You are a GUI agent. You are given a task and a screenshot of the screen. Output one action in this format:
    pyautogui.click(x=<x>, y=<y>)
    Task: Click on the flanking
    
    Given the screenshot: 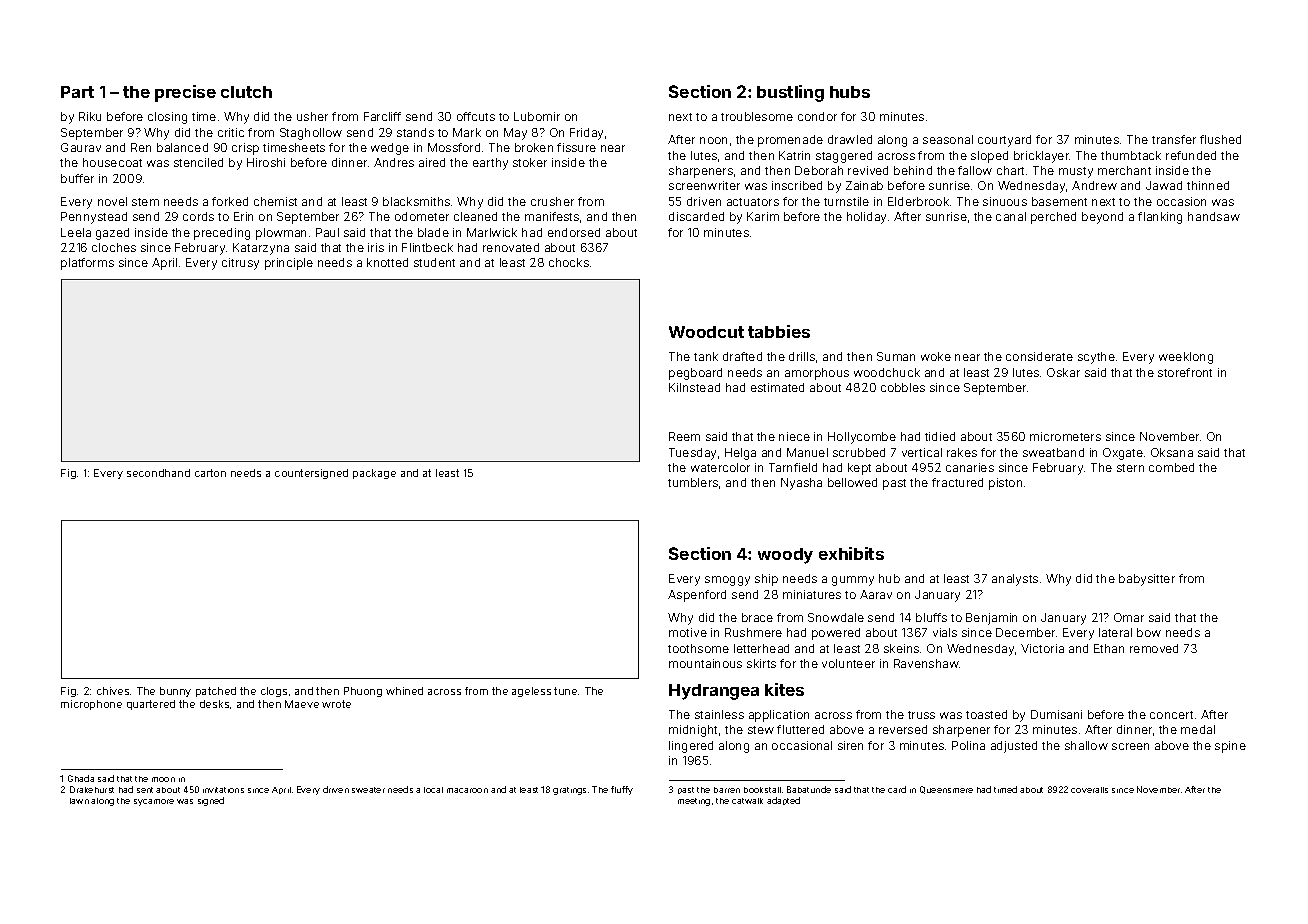 What is the action you would take?
    pyautogui.click(x=1160, y=218)
